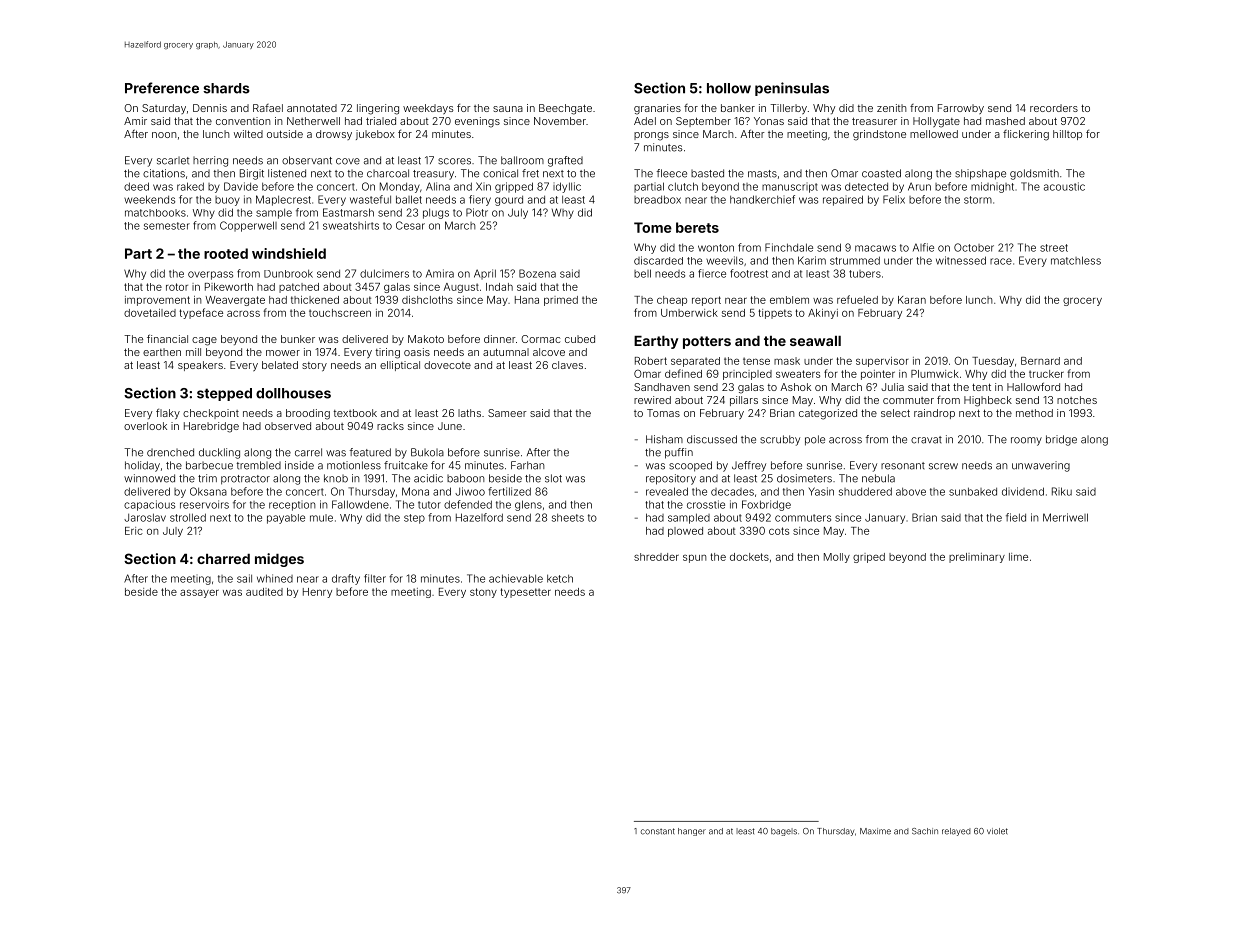 The width and height of the screenshot is (1233, 952). I want to click on grindstone, so click(879, 135).
